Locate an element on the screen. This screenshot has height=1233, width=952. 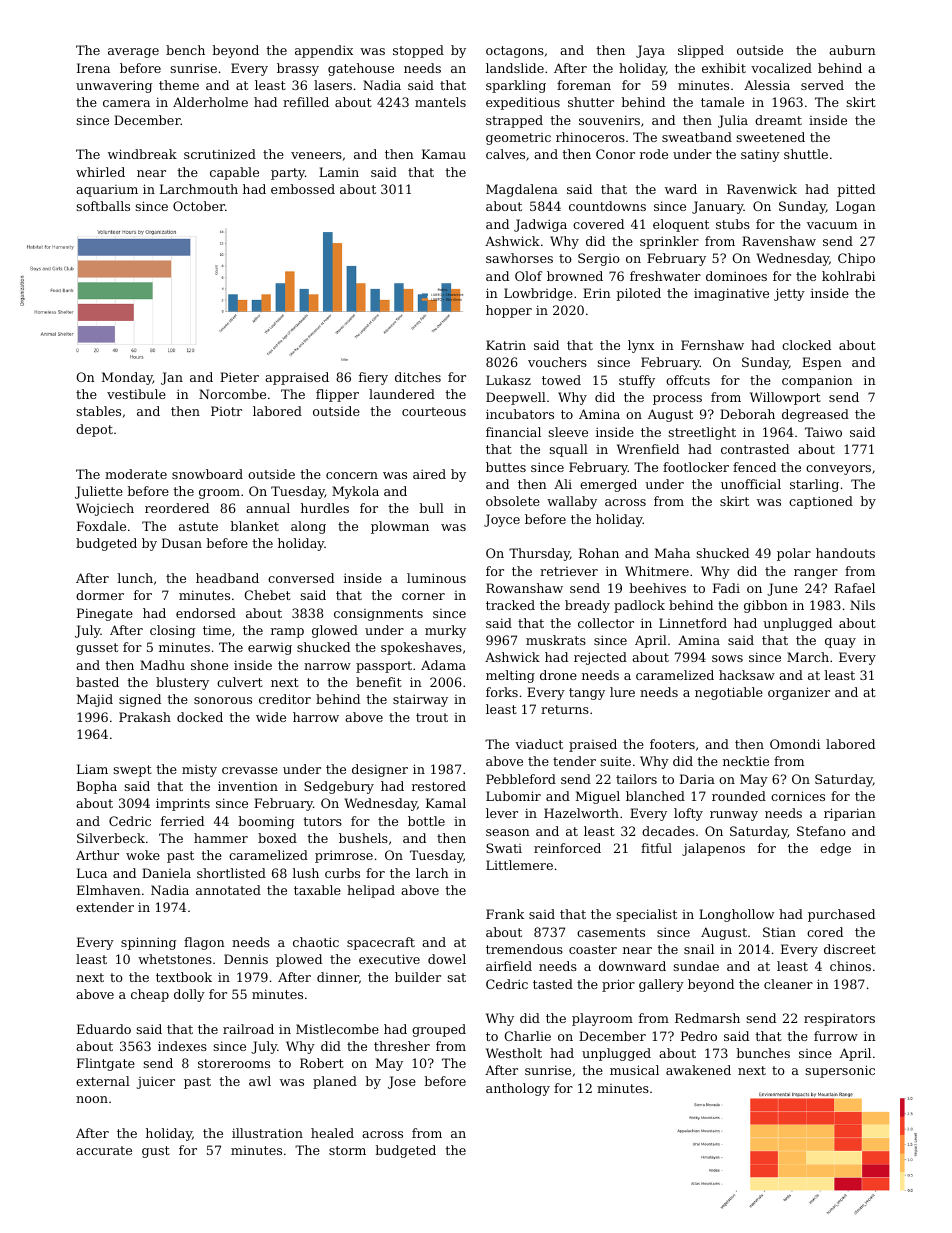
appendix is located at coordinates (324, 51).
